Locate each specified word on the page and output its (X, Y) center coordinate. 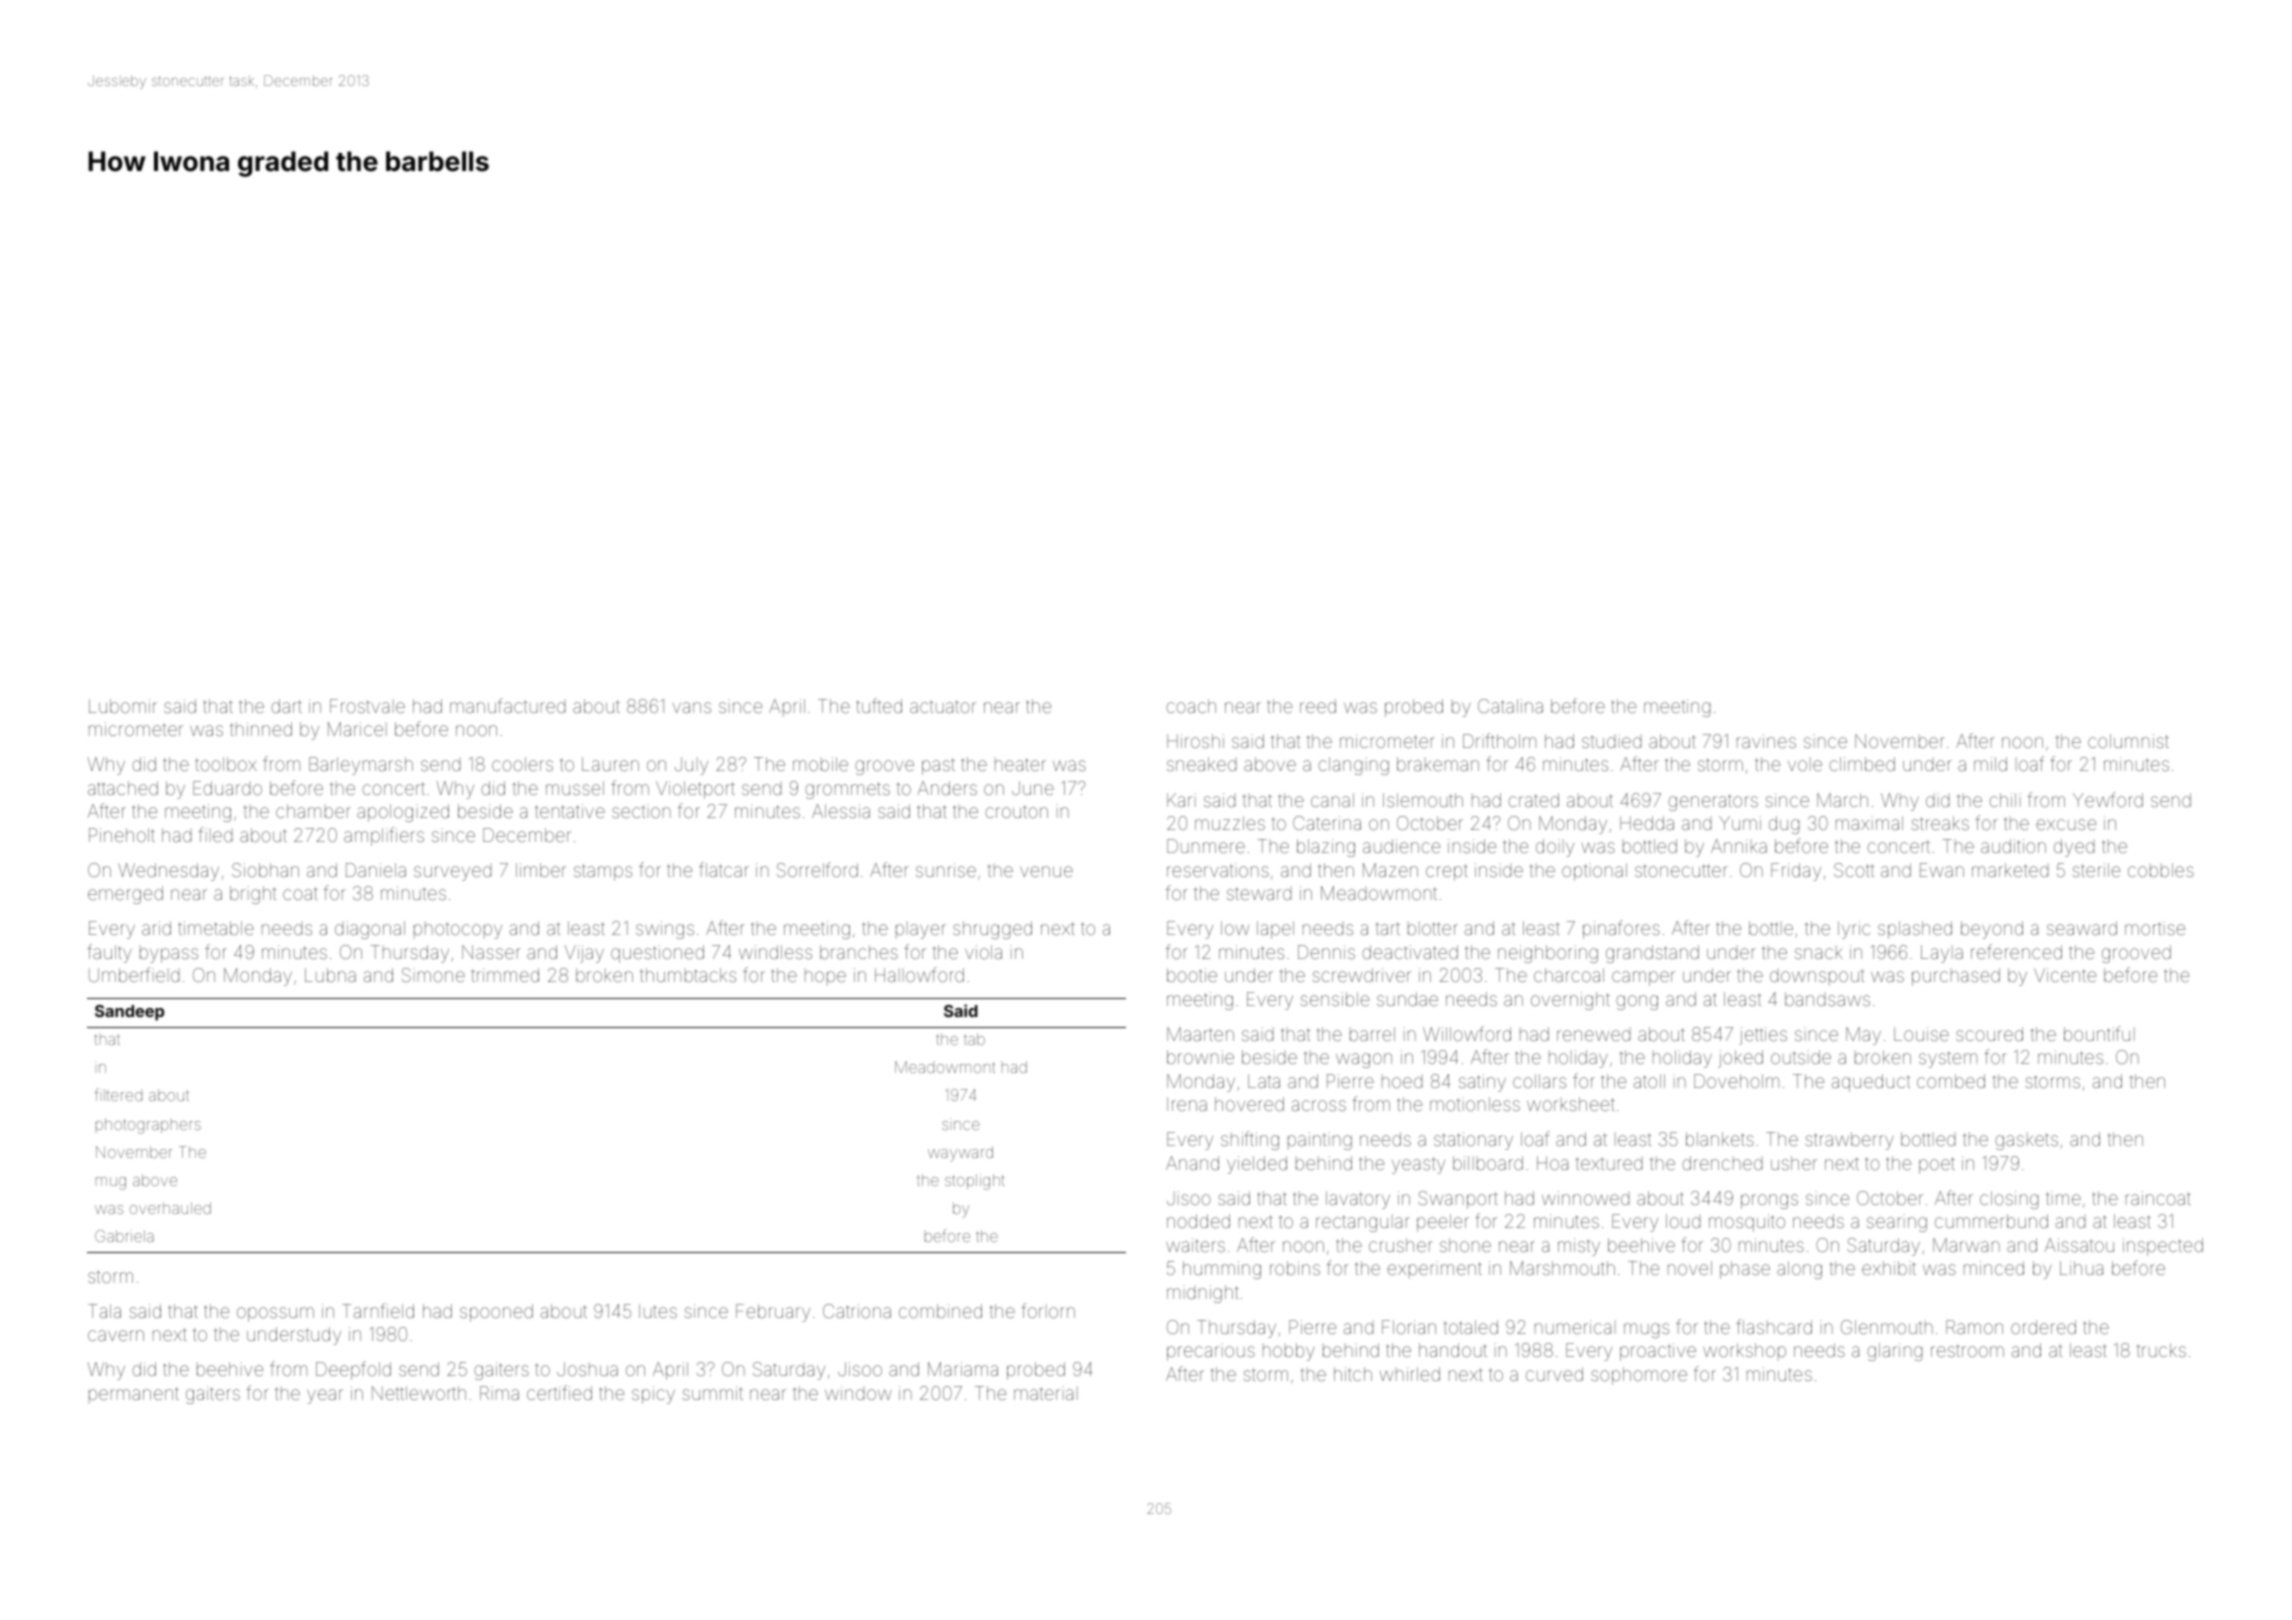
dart (286, 706)
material (1046, 1393)
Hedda (1647, 823)
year (325, 1396)
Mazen (1390, 870)
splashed (1915, 930)
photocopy (458, 930)
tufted (879, 705)
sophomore (1639, 1376)
